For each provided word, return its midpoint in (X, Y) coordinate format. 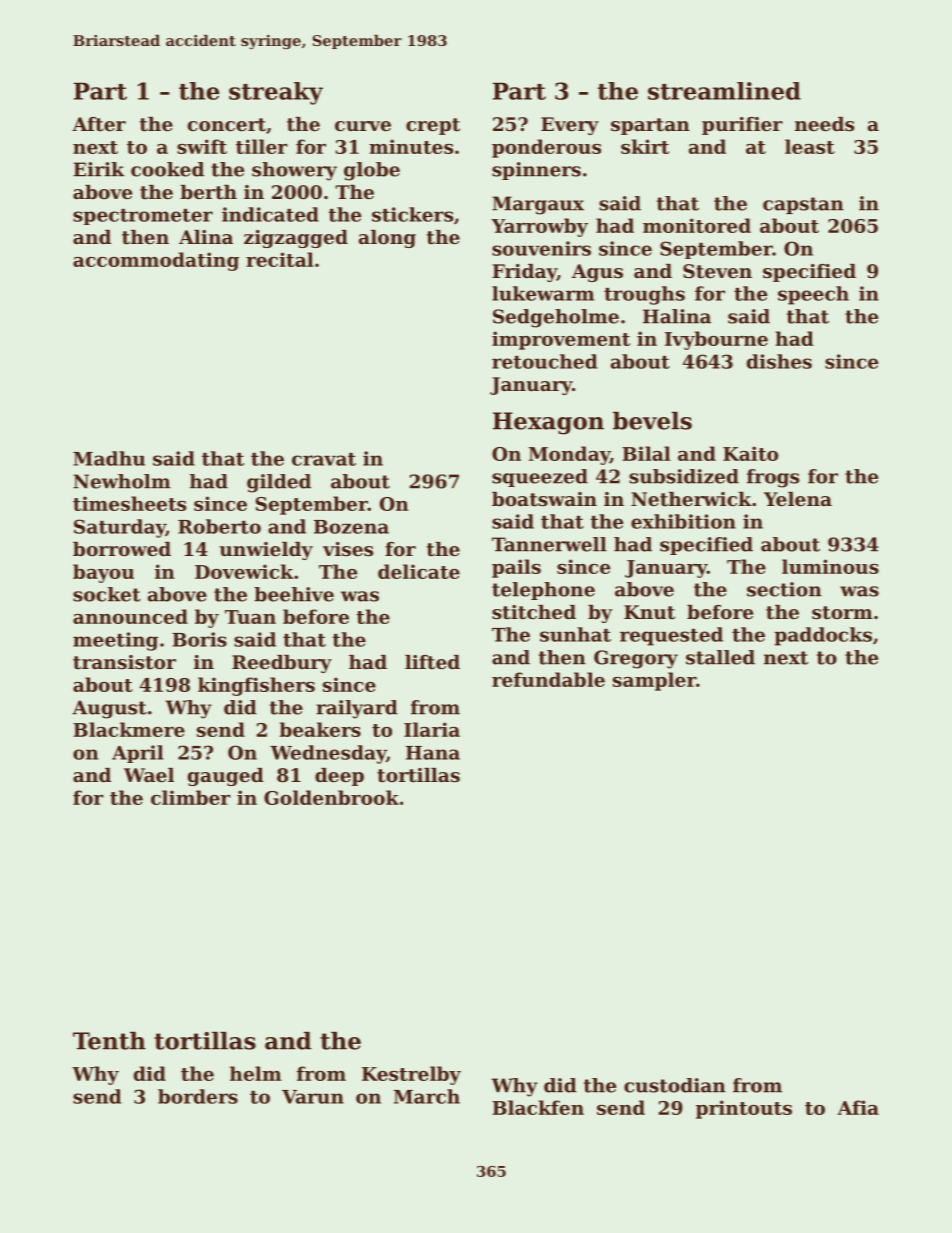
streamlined (724, 91)
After (99, 124)
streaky (276, 93)
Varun (313, 1097)
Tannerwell (549, 544)
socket (107, 594)
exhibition (683, 521)
